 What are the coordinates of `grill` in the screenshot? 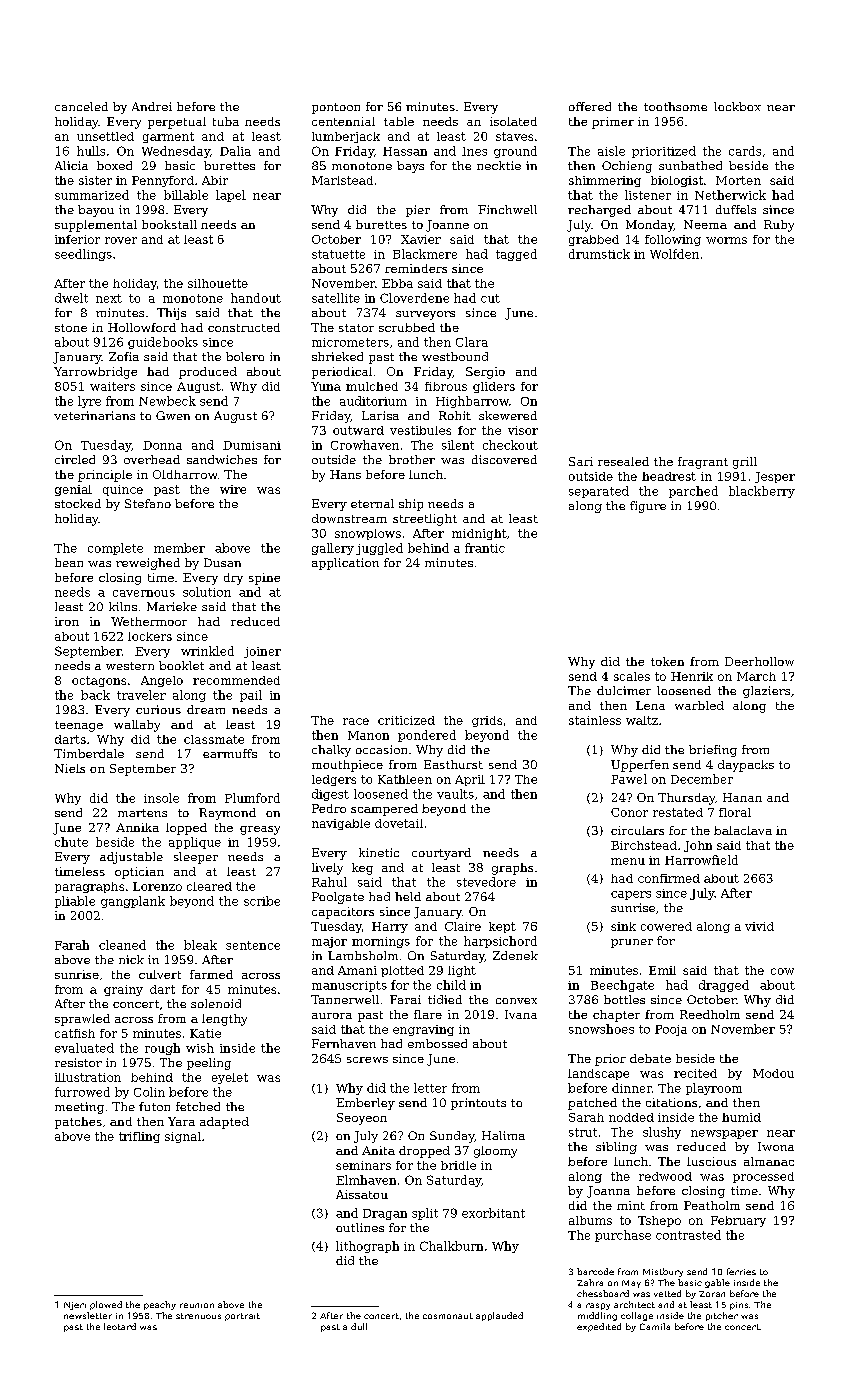 It's located at (745, 463).
